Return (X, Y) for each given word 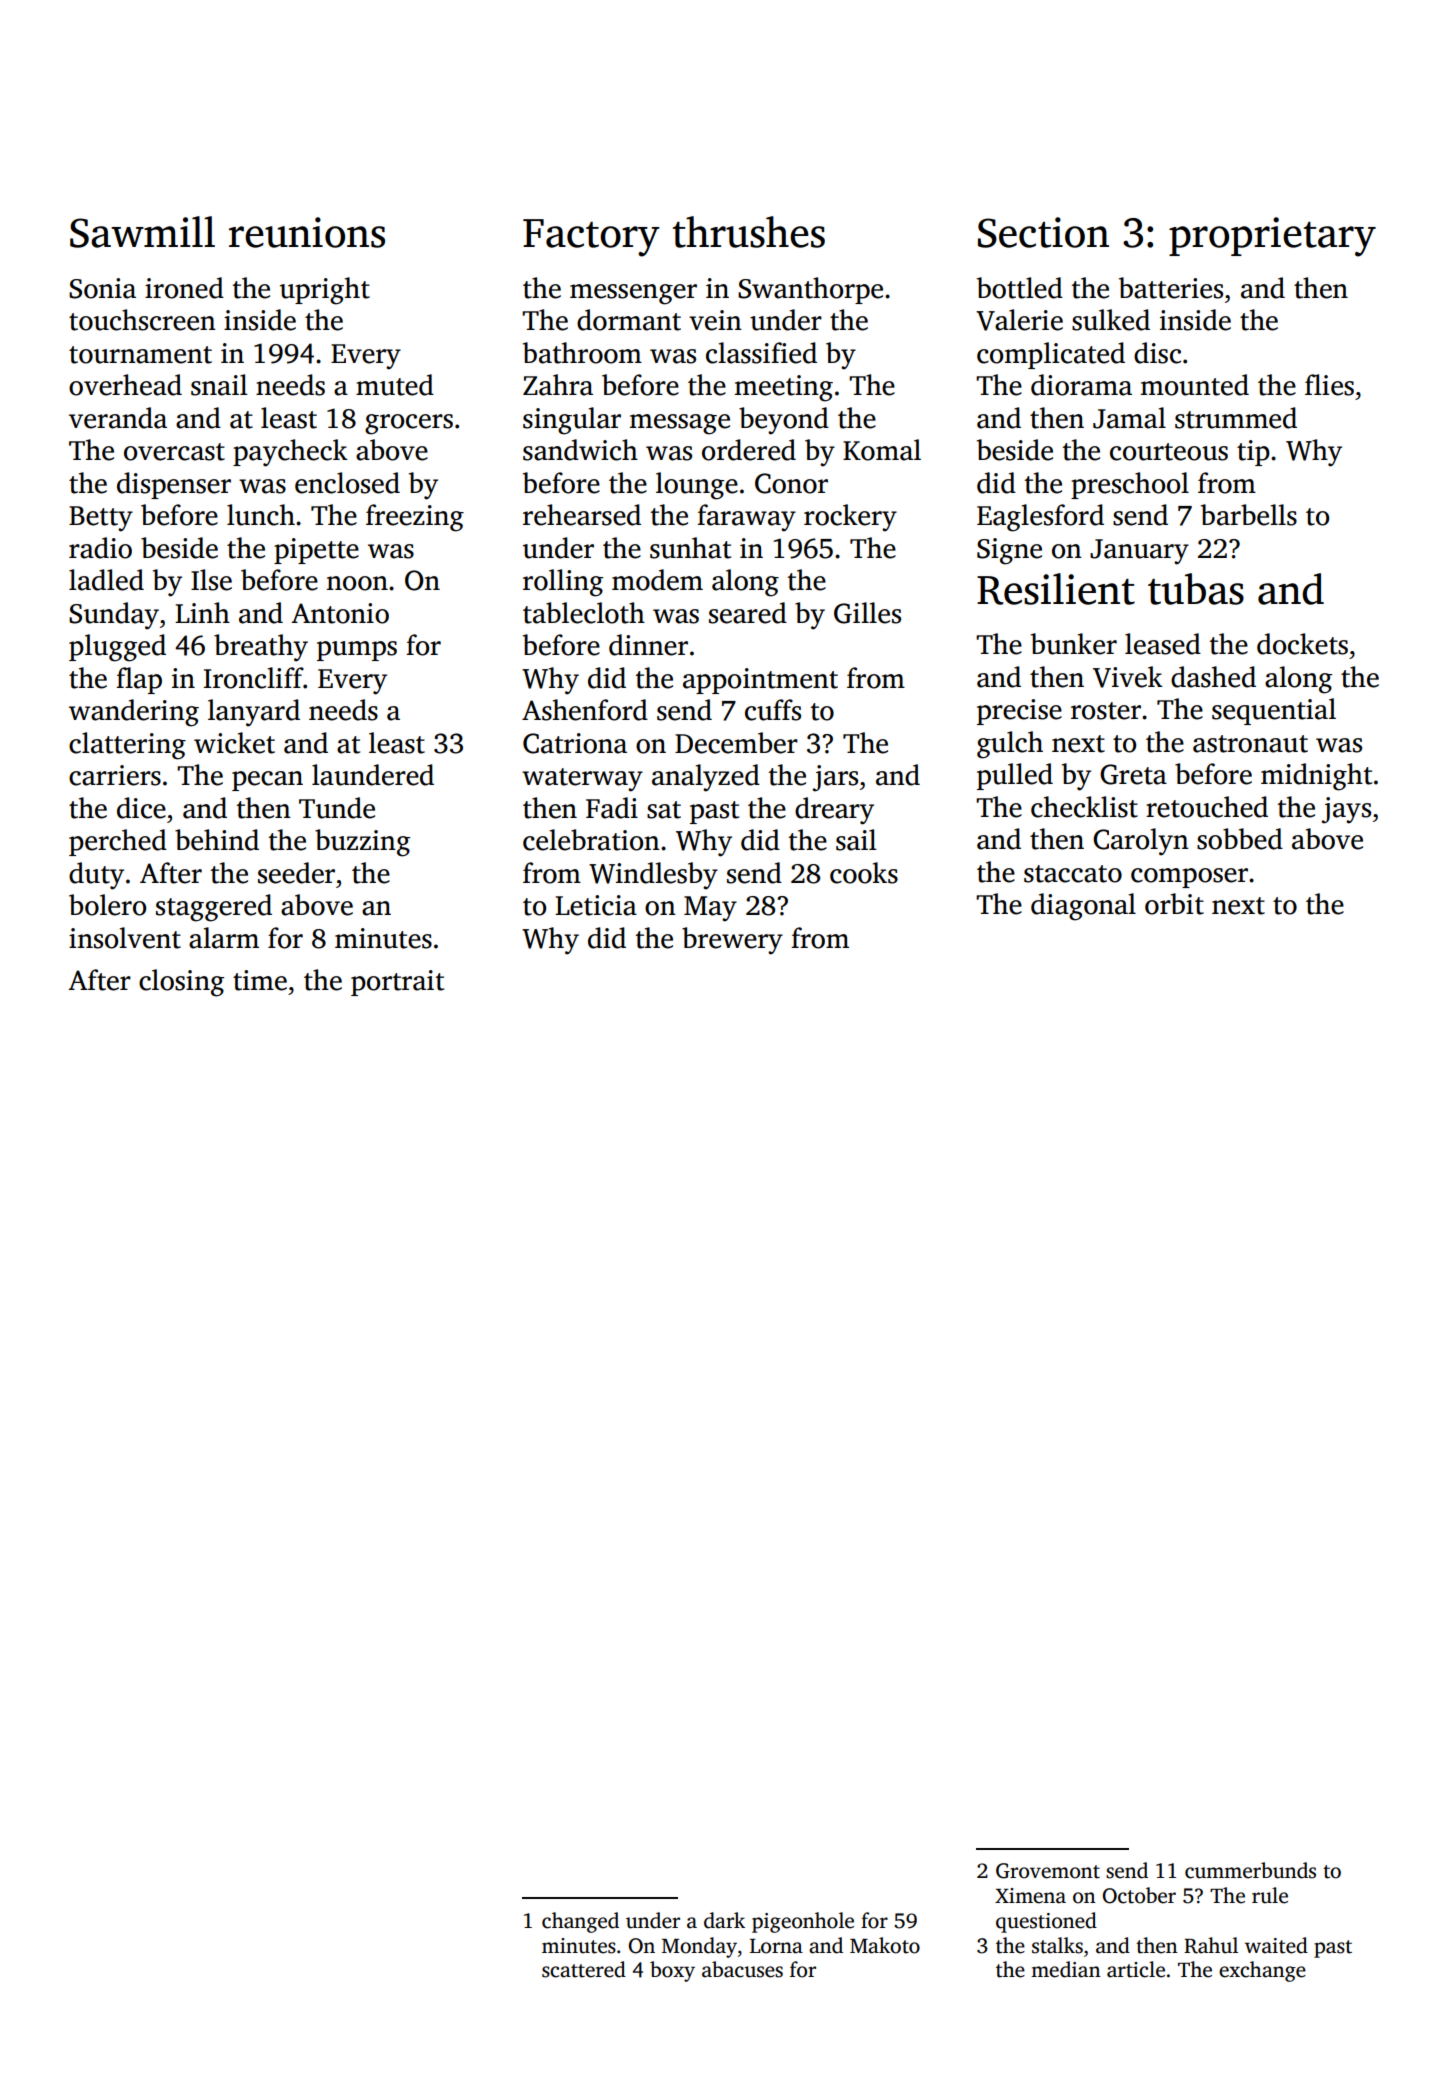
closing (181, 983)
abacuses (742, 1969)
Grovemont (1048, 1871)
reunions (307, 232)
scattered (584, 1969)
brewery (732, 941)
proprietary (1272, 237)
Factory (591, 238)
